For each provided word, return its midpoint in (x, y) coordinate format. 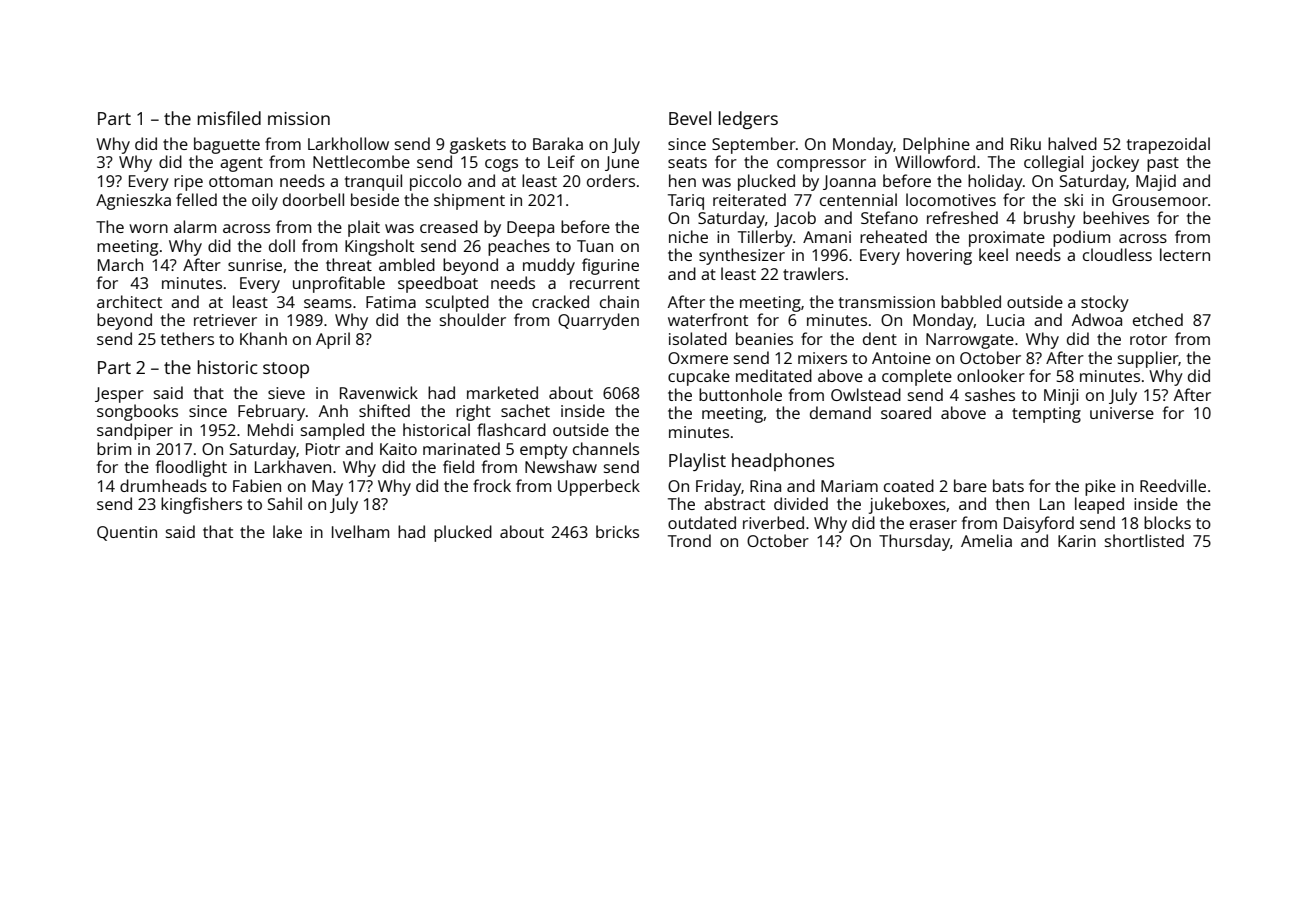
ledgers (748, 120)
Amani (827, 237)
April (333, 340)
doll (282, 245)
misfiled (229, 118)
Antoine (901, 358)
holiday (995, 182)
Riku (1026, 143)
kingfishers (201, 505)
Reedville (1173, 485)
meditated (774, 375)
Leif (561, 161)
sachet (525, 410)
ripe (188, 183)
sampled (332, 431)
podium (1081, 238)
